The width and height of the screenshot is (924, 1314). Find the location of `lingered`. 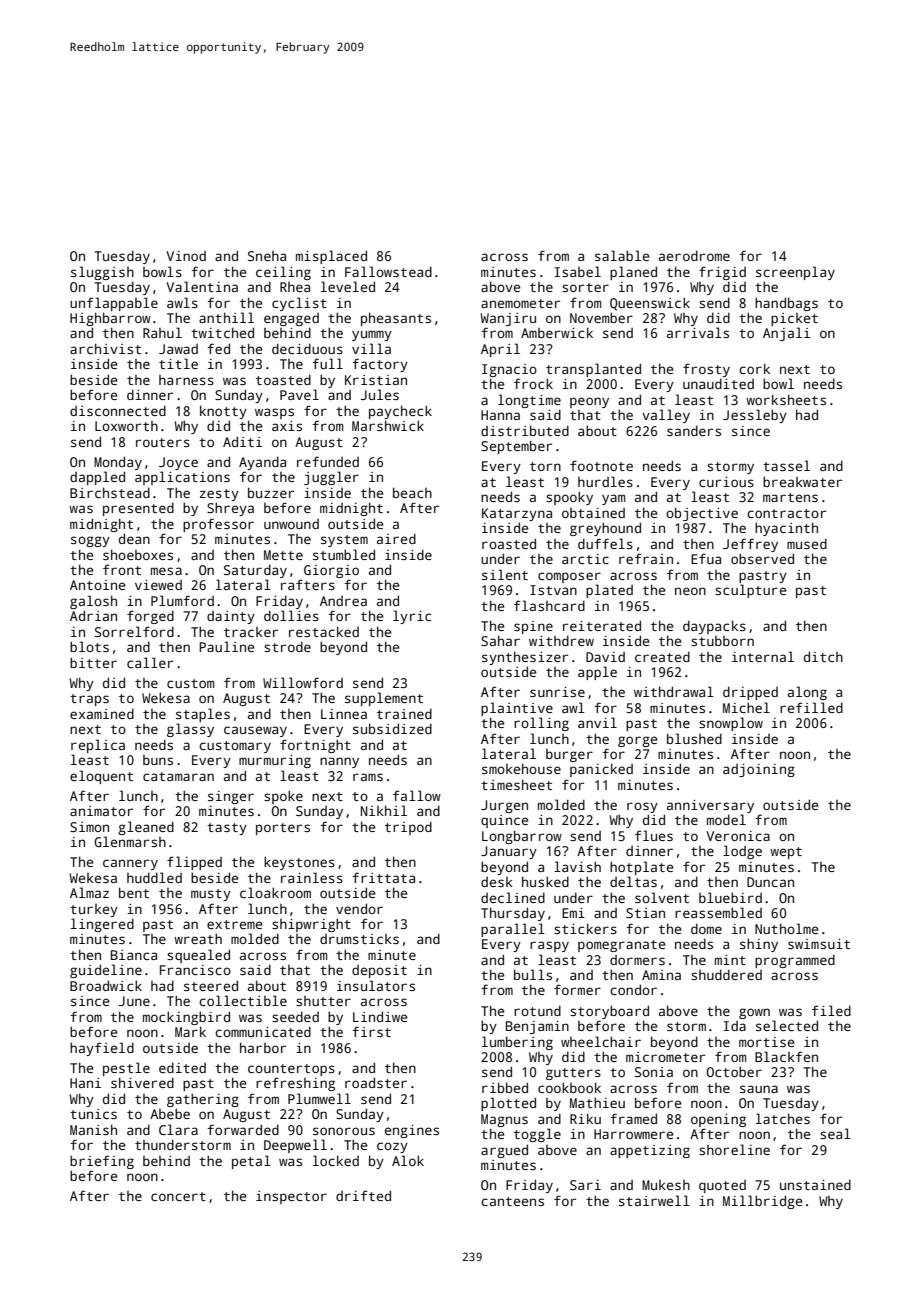

lingered is located at coordinates (102, 925).
